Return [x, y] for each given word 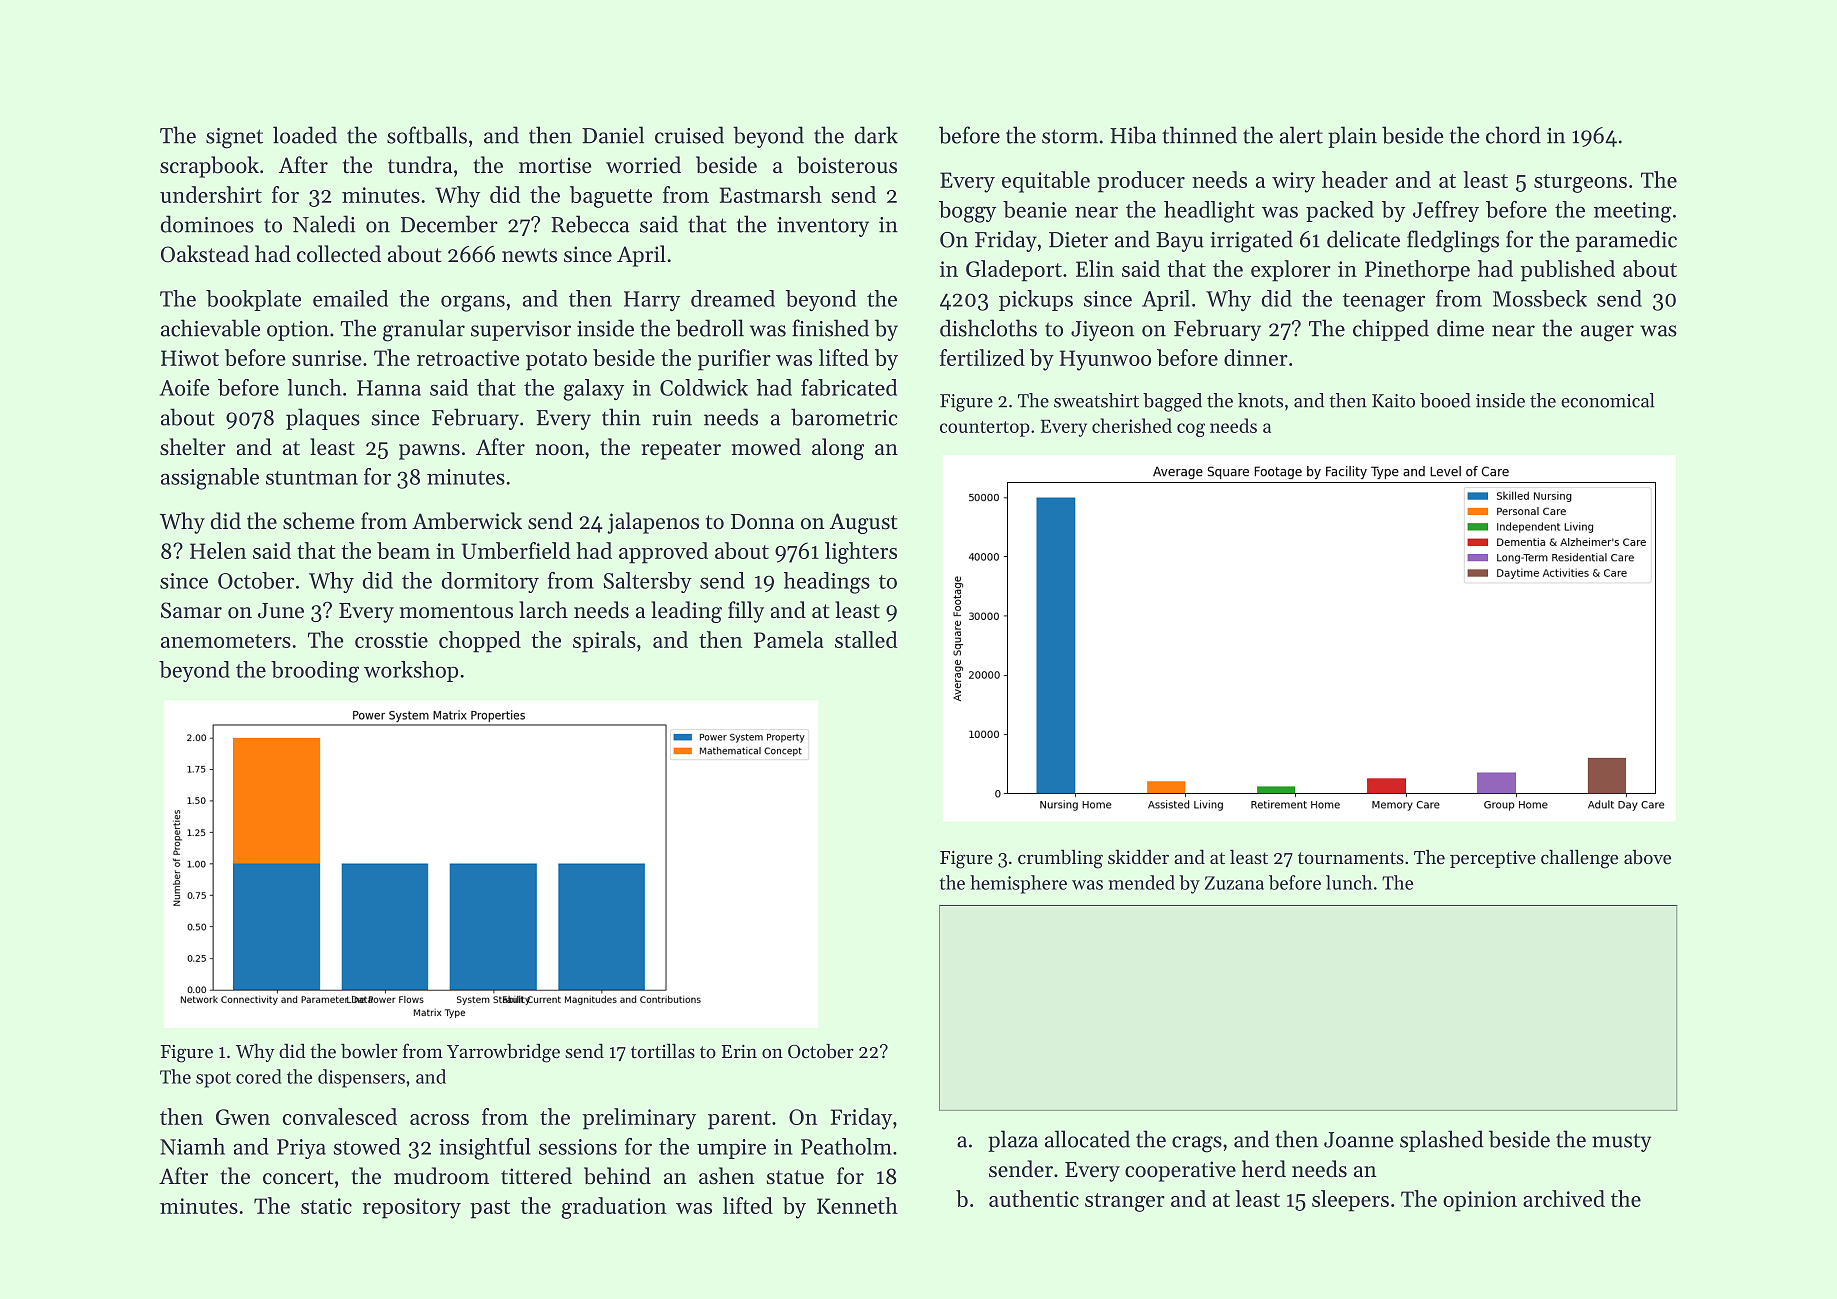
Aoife [185, 387]
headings [827, 583]
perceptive [1493, 859]
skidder [1138, 856]
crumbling [1060, 859]
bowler [369, 1051]
